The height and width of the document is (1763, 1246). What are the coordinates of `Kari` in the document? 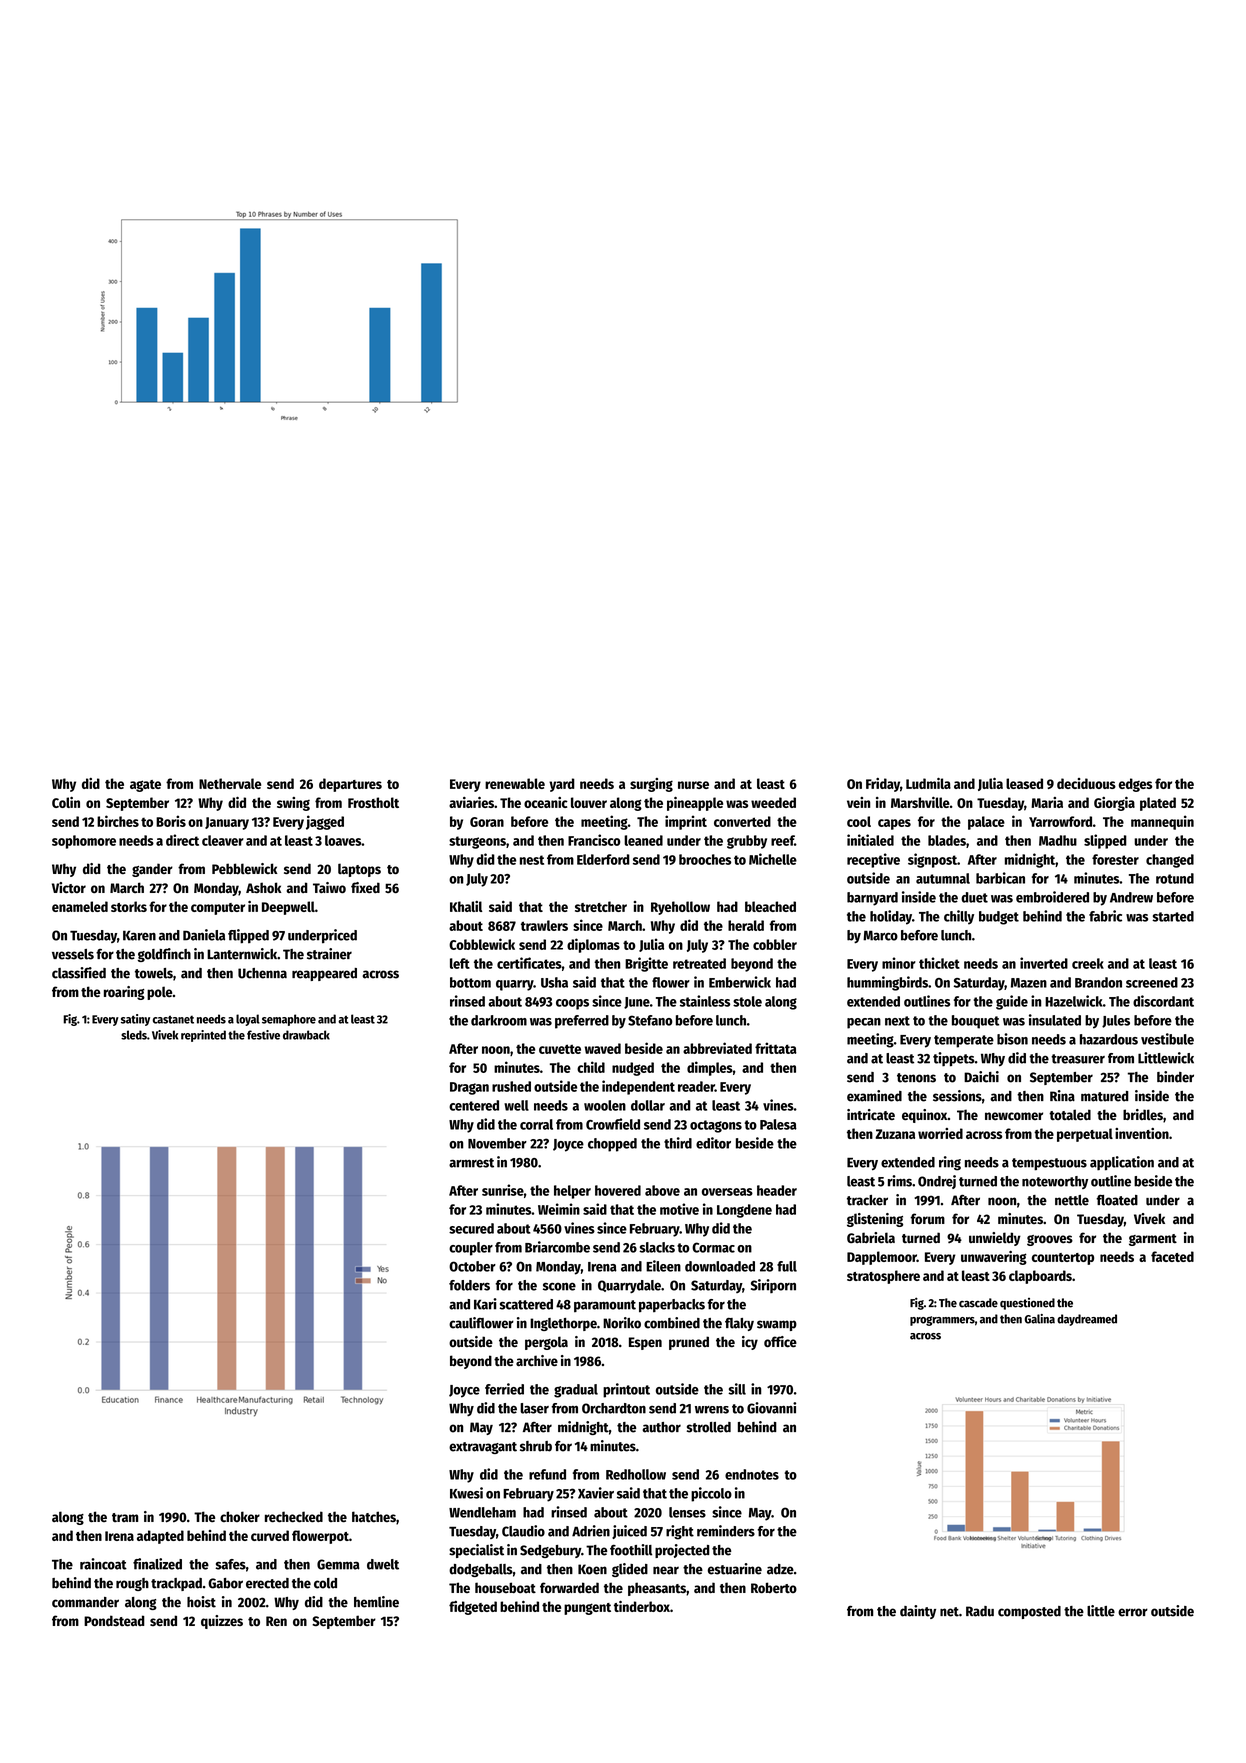 It's located at (485, 1304).
